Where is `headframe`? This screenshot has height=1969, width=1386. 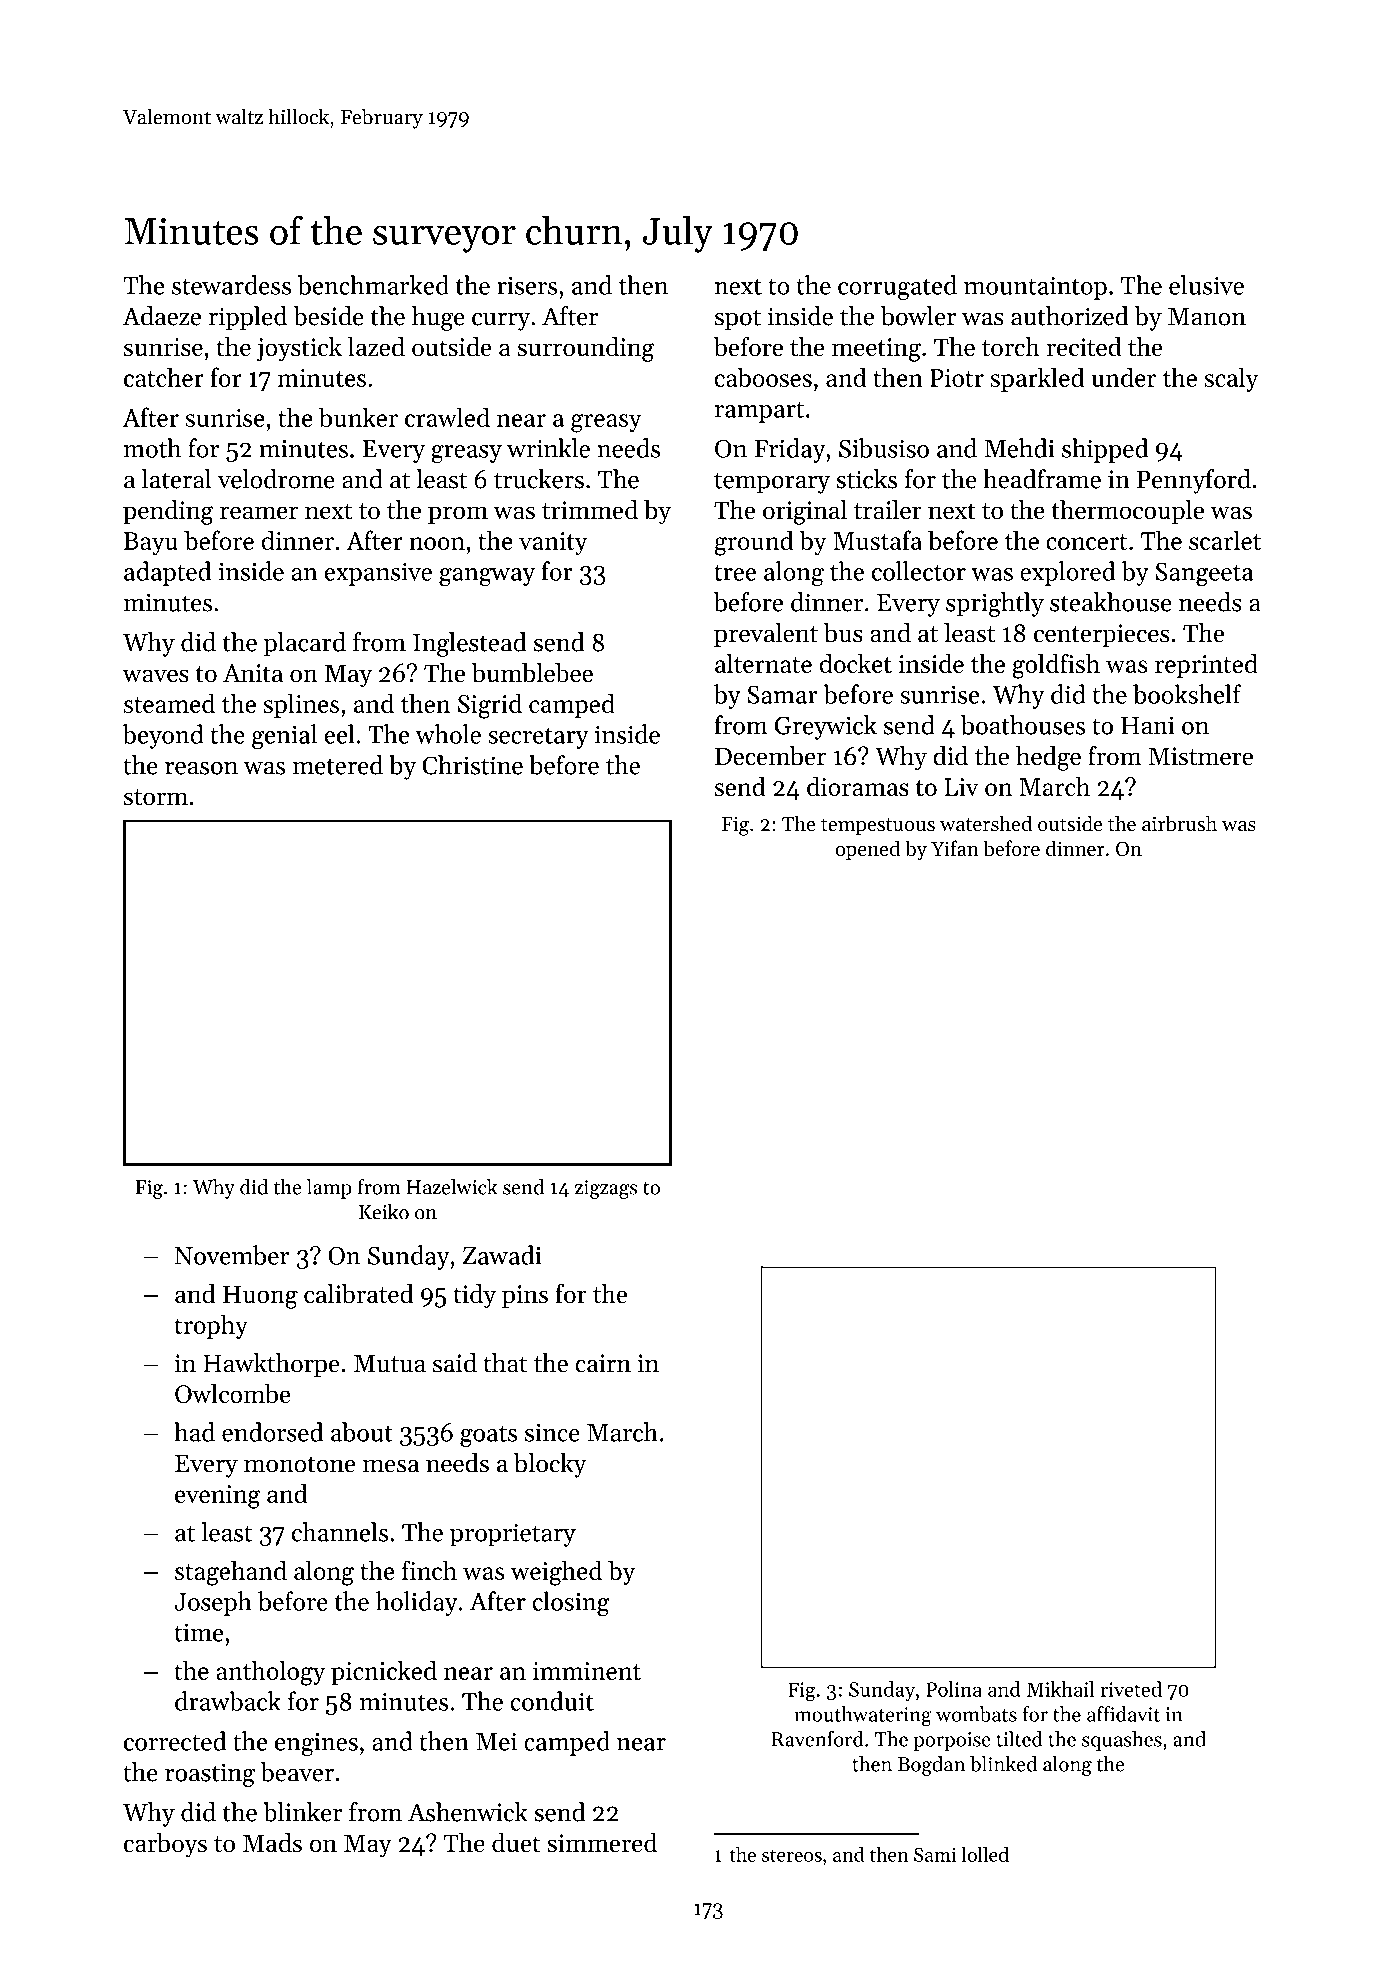 headframe is located at coordinates (1042, 479).
